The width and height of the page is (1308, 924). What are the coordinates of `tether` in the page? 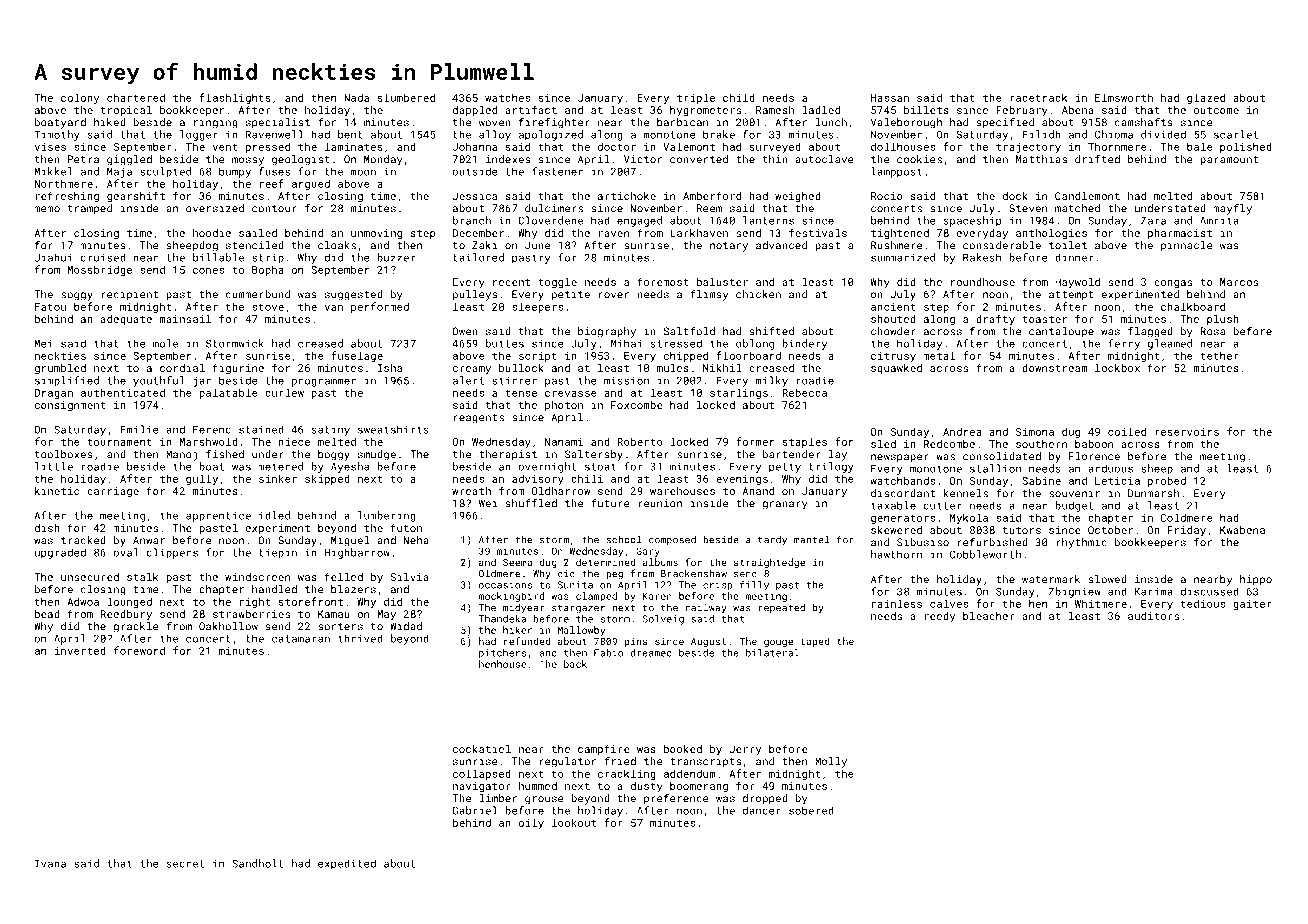 It's located at (1219, 355).
